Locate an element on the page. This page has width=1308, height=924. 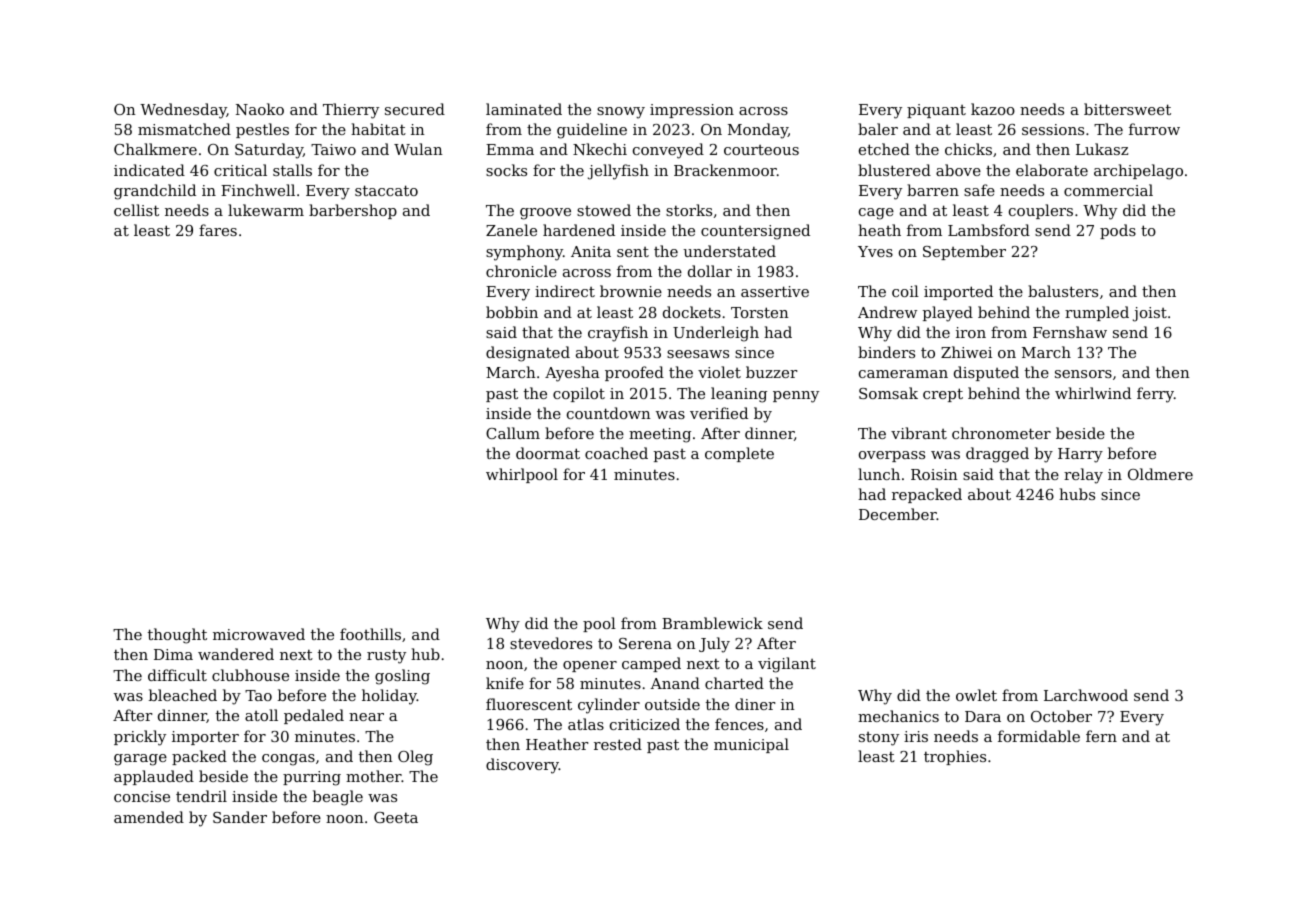
laminated is located at coordinates (524, 109).
